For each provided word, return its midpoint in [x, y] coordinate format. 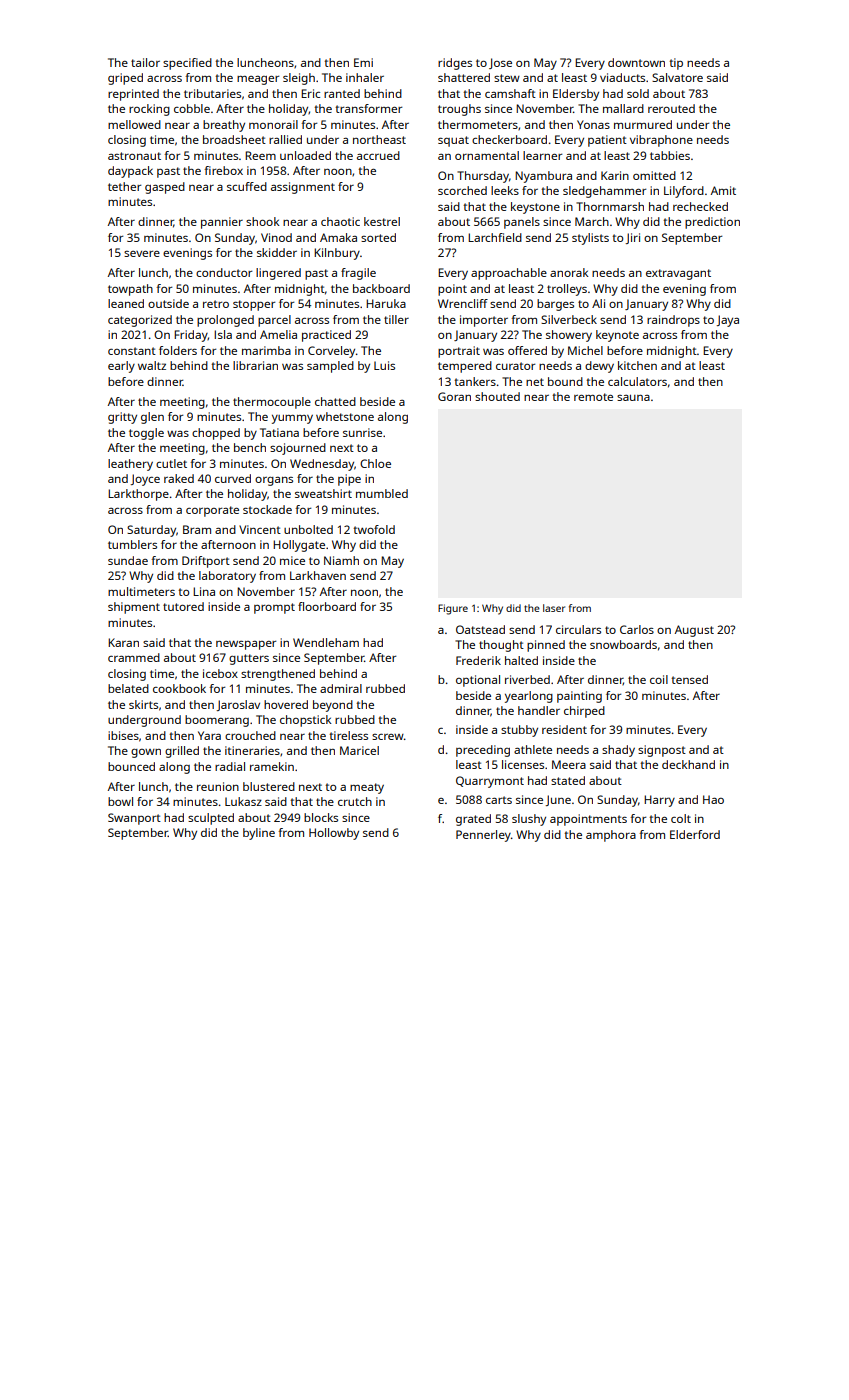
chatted [335, 401]
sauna [633, 398]
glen [152, 418]
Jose [500, 63]
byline [259, 834]
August [694, 631]
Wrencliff [463, 303]
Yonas [593, 124]
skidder [277, 252]
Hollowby [334, 834]
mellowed [134, 124]
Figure [453, 609]
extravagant [678, 274]
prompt [274, 608]
